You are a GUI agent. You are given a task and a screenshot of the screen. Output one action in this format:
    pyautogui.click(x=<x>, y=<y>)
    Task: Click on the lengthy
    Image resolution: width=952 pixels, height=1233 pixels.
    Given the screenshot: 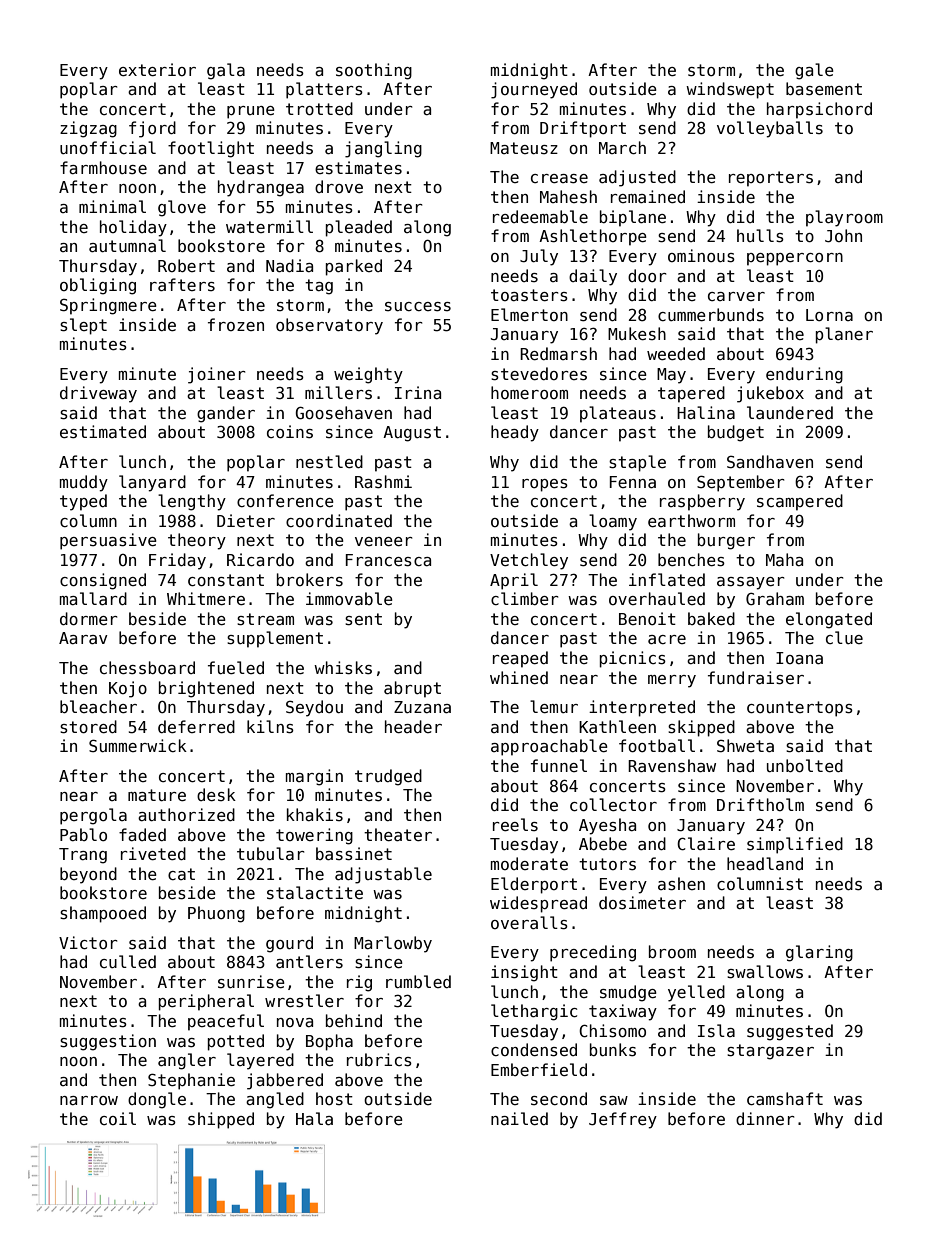 What is the action you would take?
    pyautogui.click(x=192, y=502)
